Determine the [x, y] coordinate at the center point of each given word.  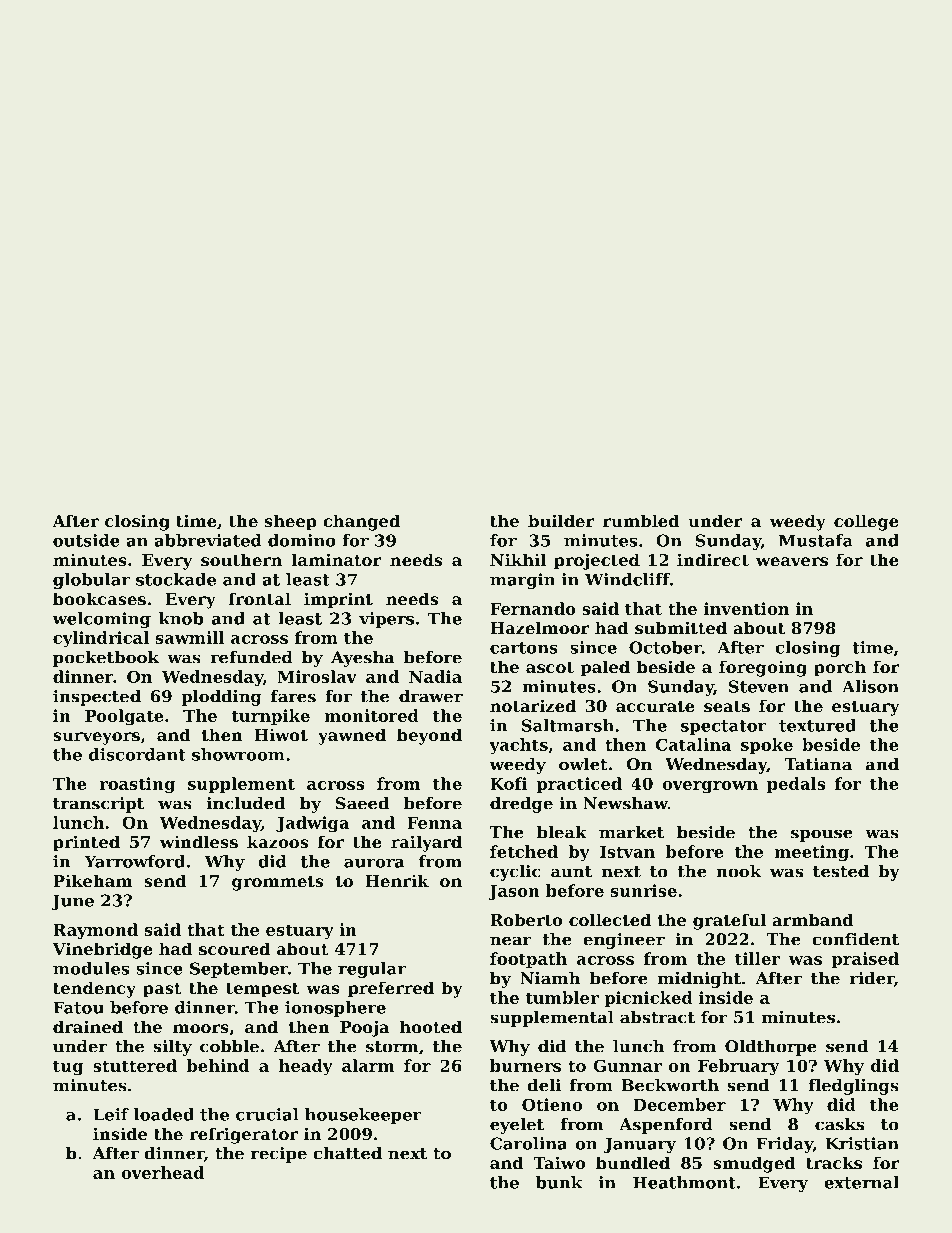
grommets [277, 883]
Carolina [528, 1143]
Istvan [627, 852]
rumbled [641, 520]
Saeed [362, 803]
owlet [583, 764]
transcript [98, 805]
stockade [176, 579]
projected [597, 561]
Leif [111, 1114]
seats [727, 706]
